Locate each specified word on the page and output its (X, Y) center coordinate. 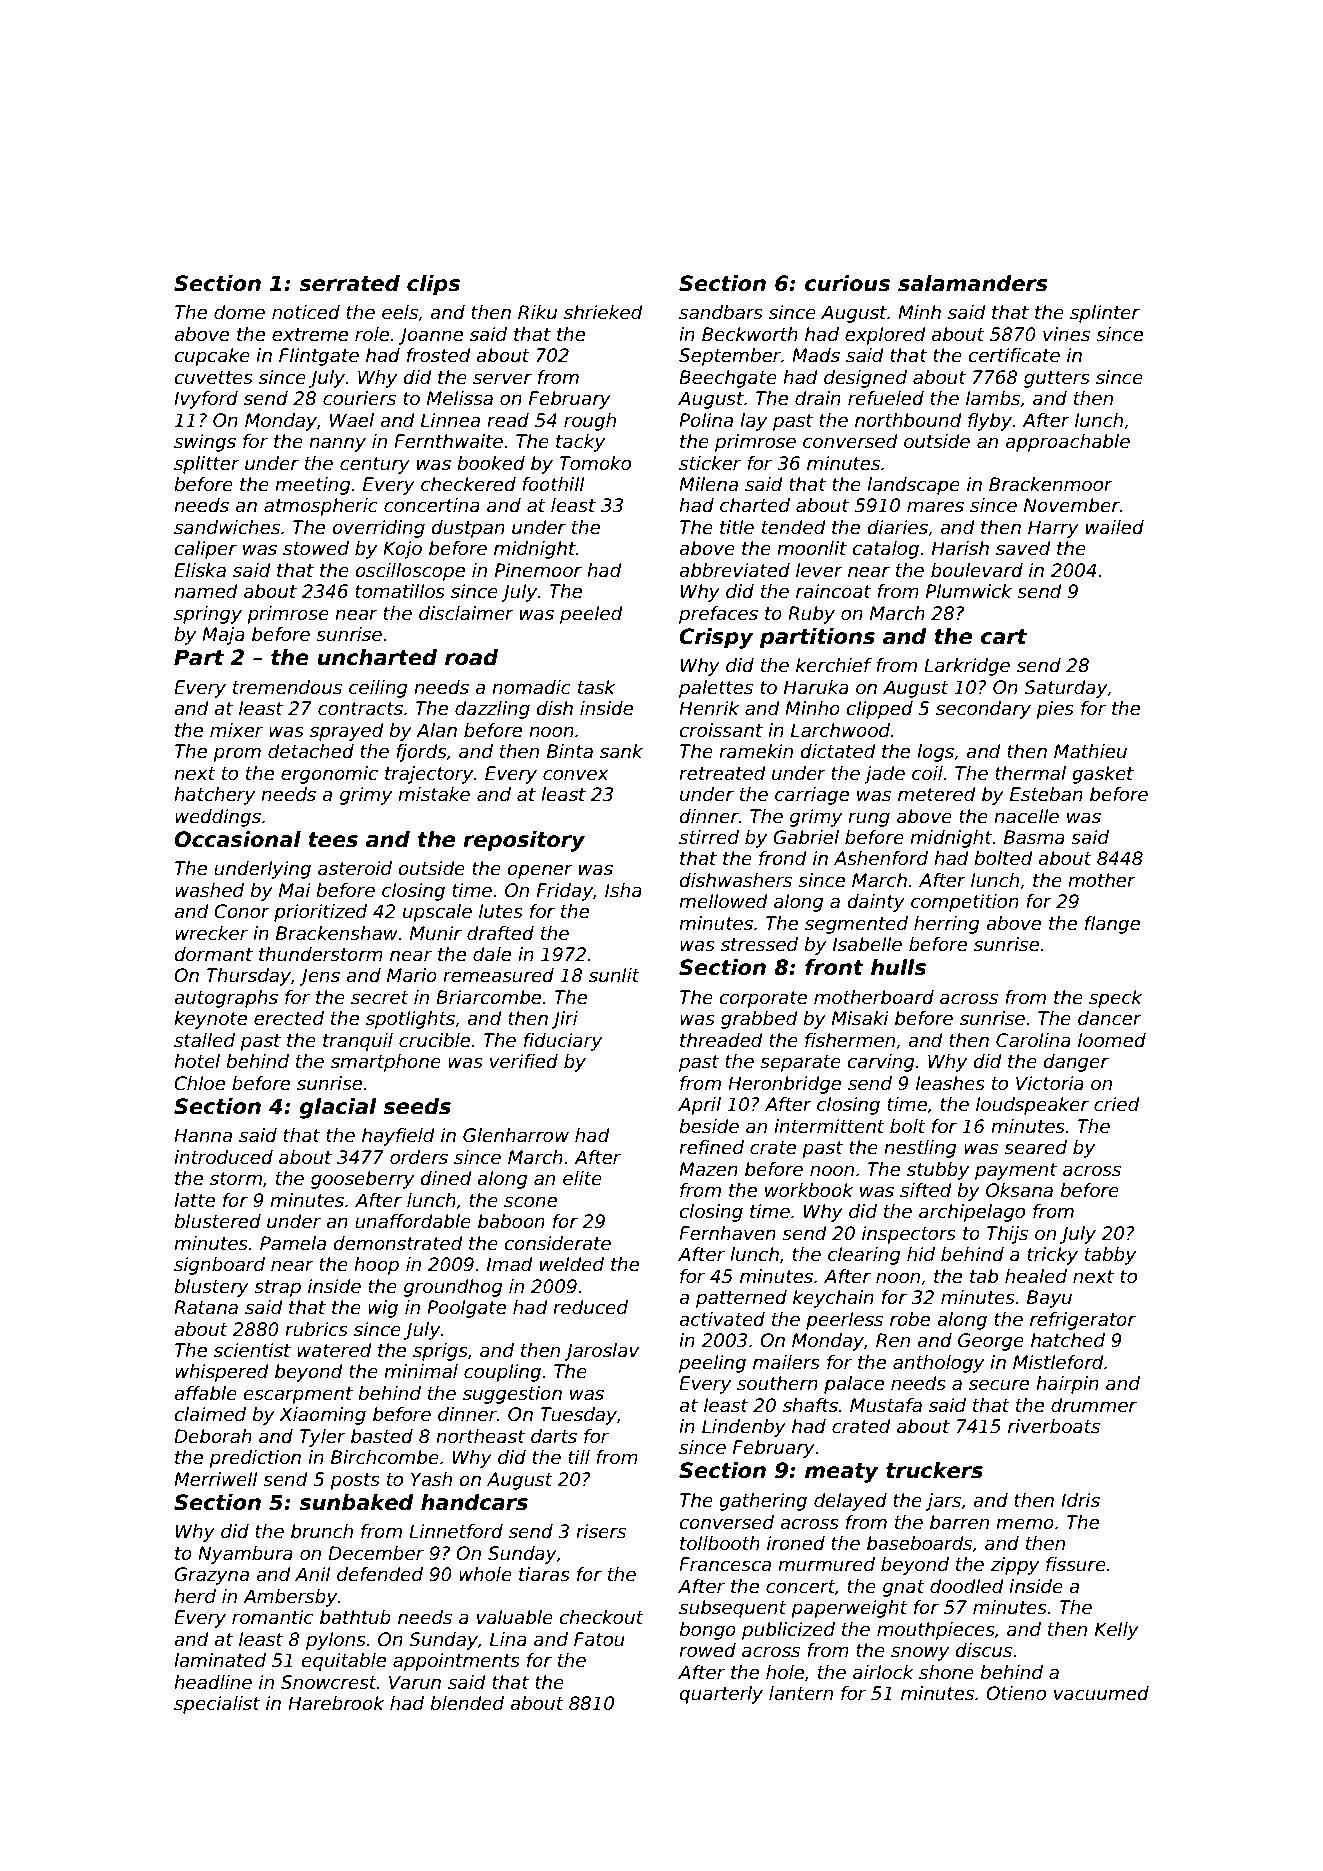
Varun (415, 1682)
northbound (908, 420)
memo (1025, 1524)
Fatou (599, 1639)
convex (576, 775)
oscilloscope (410, 572)
